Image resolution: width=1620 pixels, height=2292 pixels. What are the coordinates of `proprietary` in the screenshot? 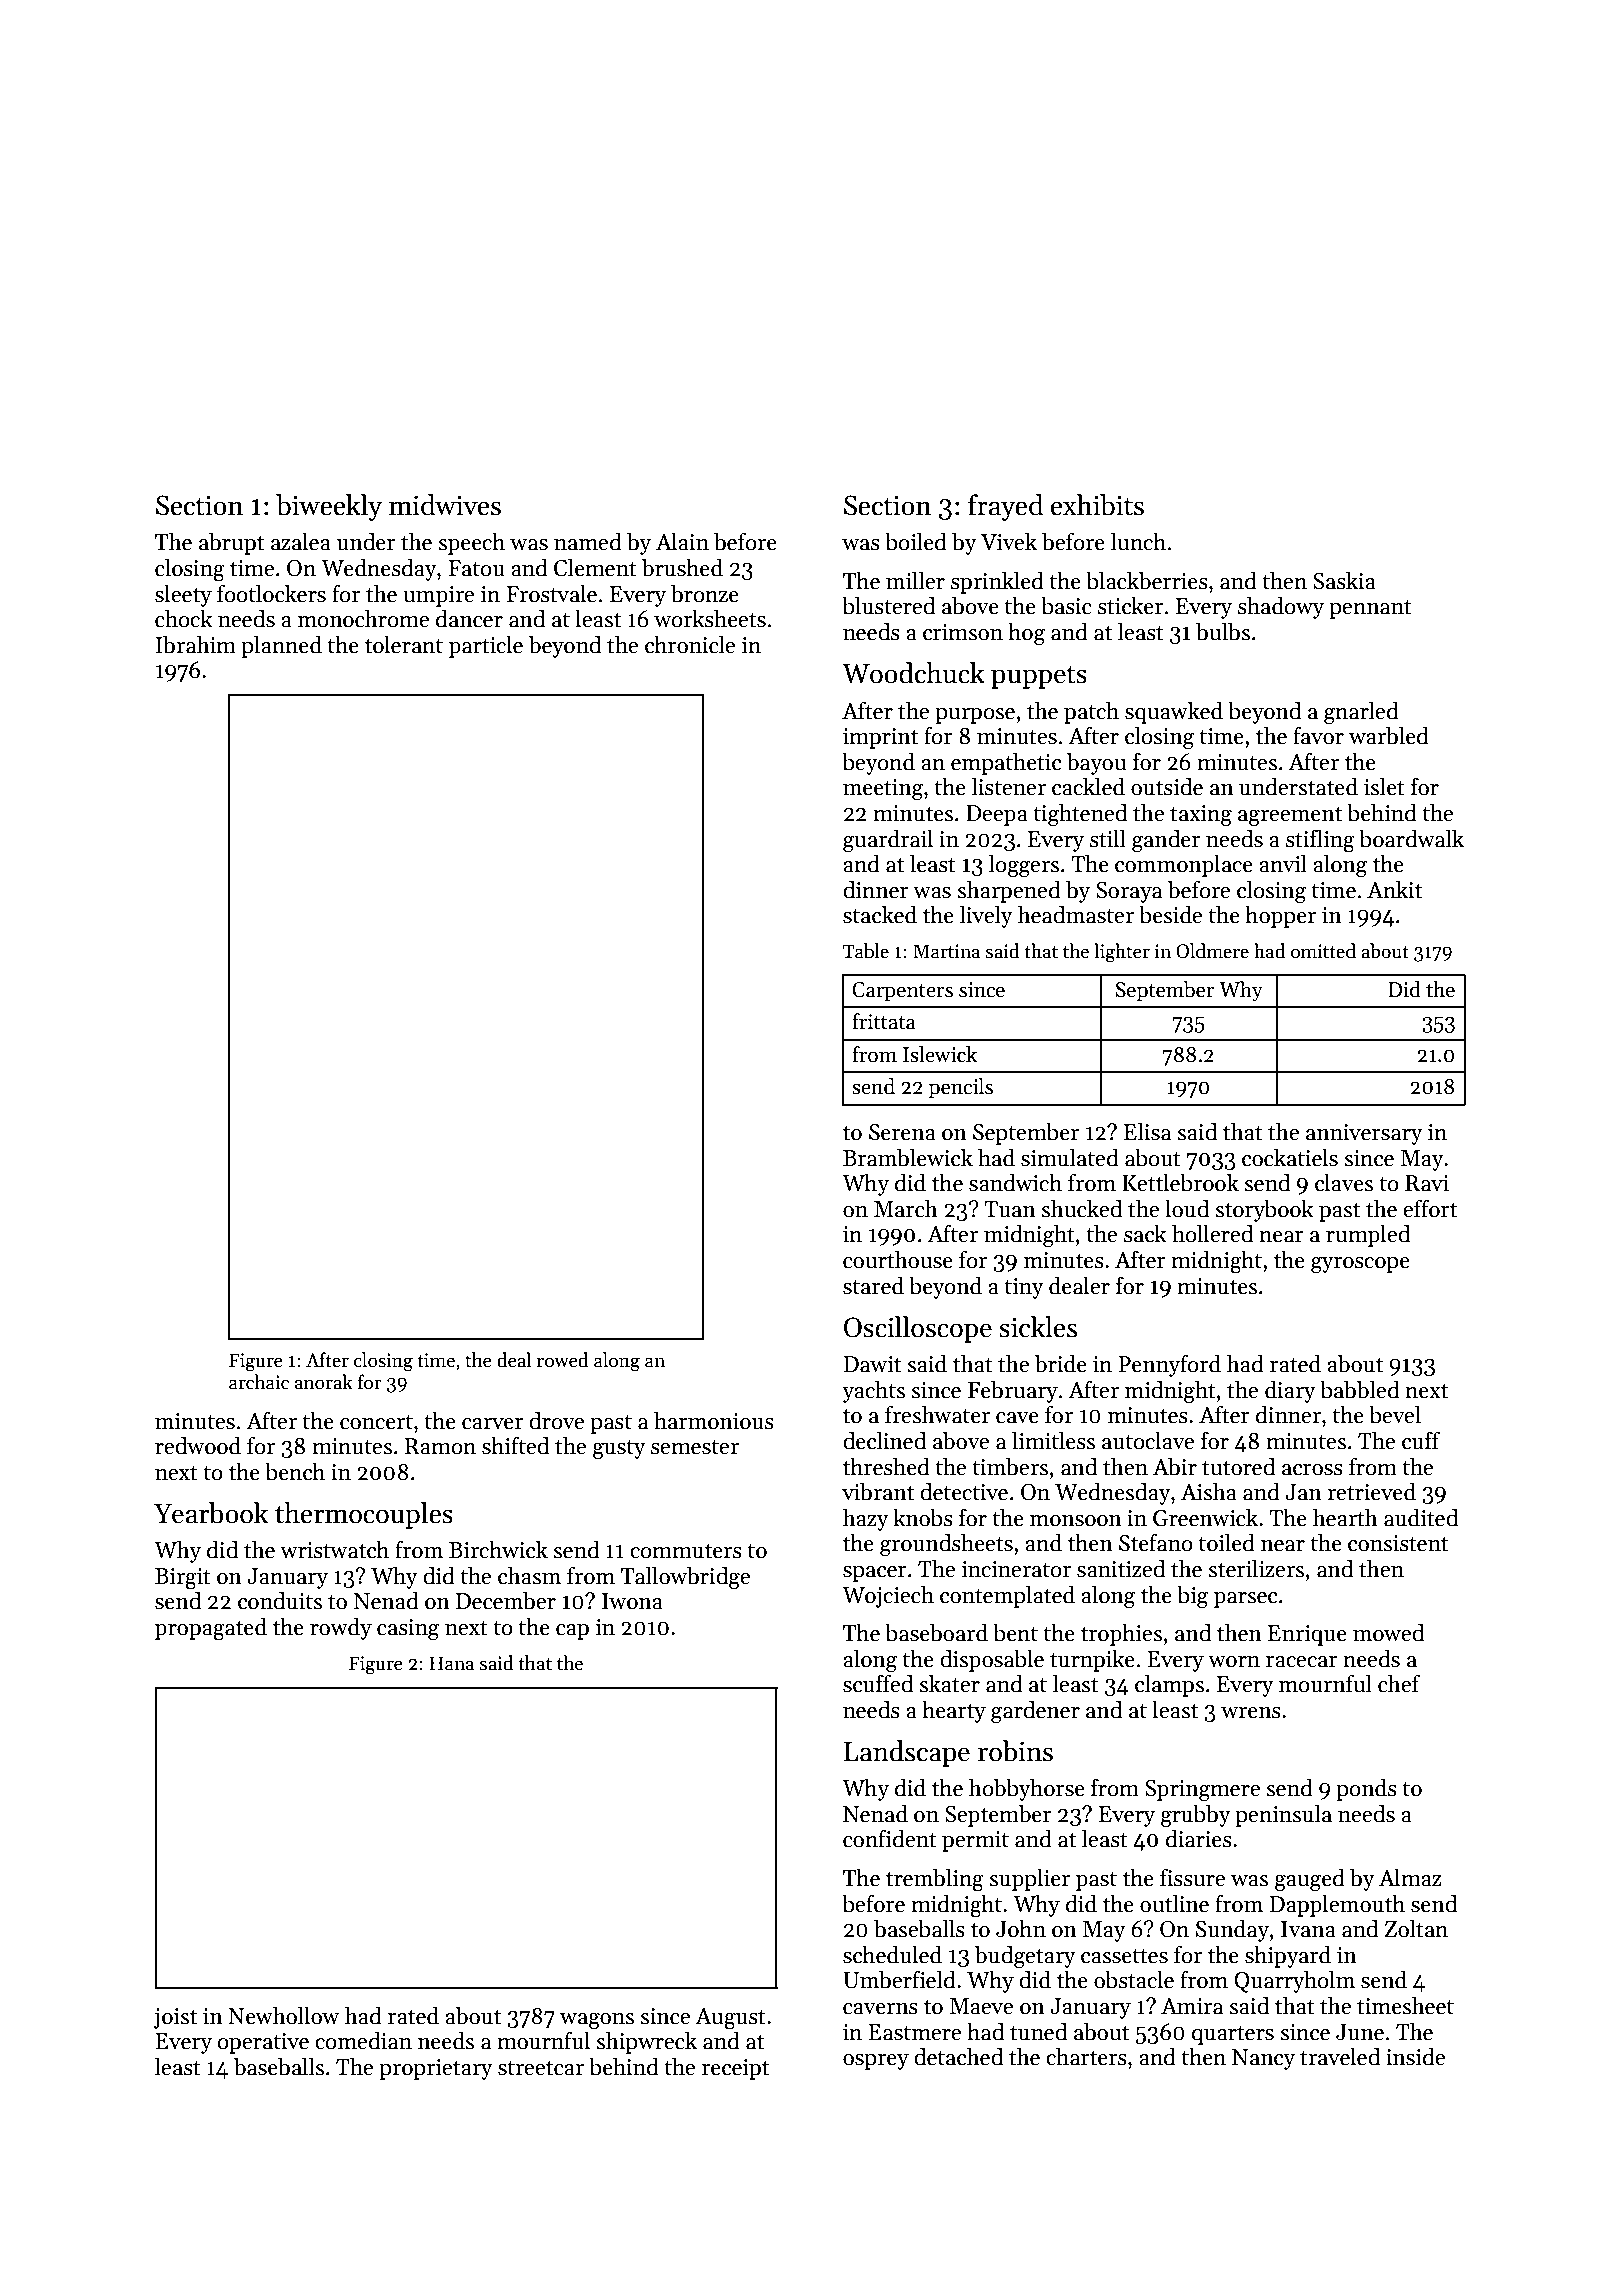 It's located at (436, 2069).
